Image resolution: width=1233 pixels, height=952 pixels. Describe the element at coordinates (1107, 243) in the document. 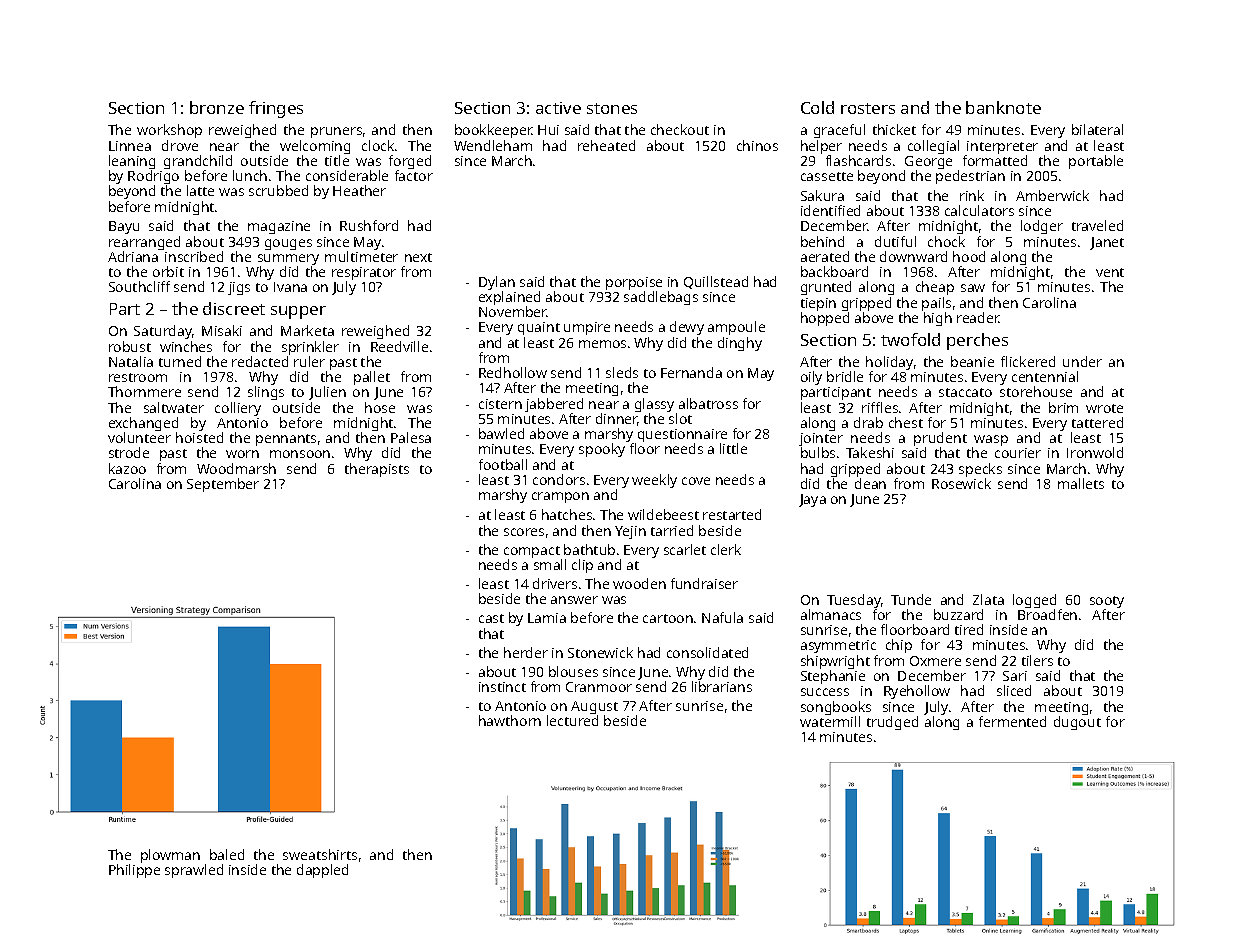

I see `Janet` at that location.
